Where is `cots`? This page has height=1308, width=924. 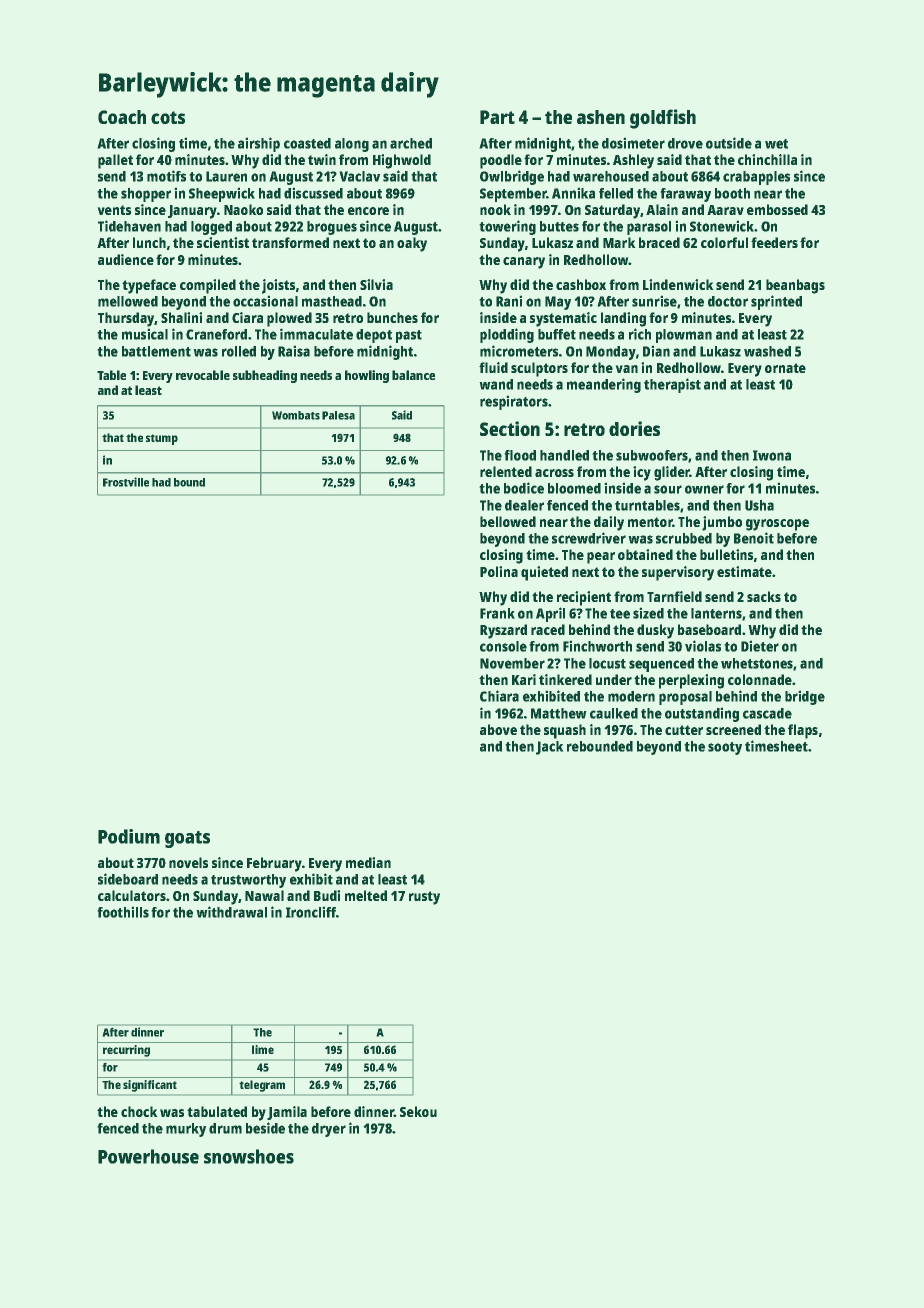
cots is located at coordinates (168, 117).
